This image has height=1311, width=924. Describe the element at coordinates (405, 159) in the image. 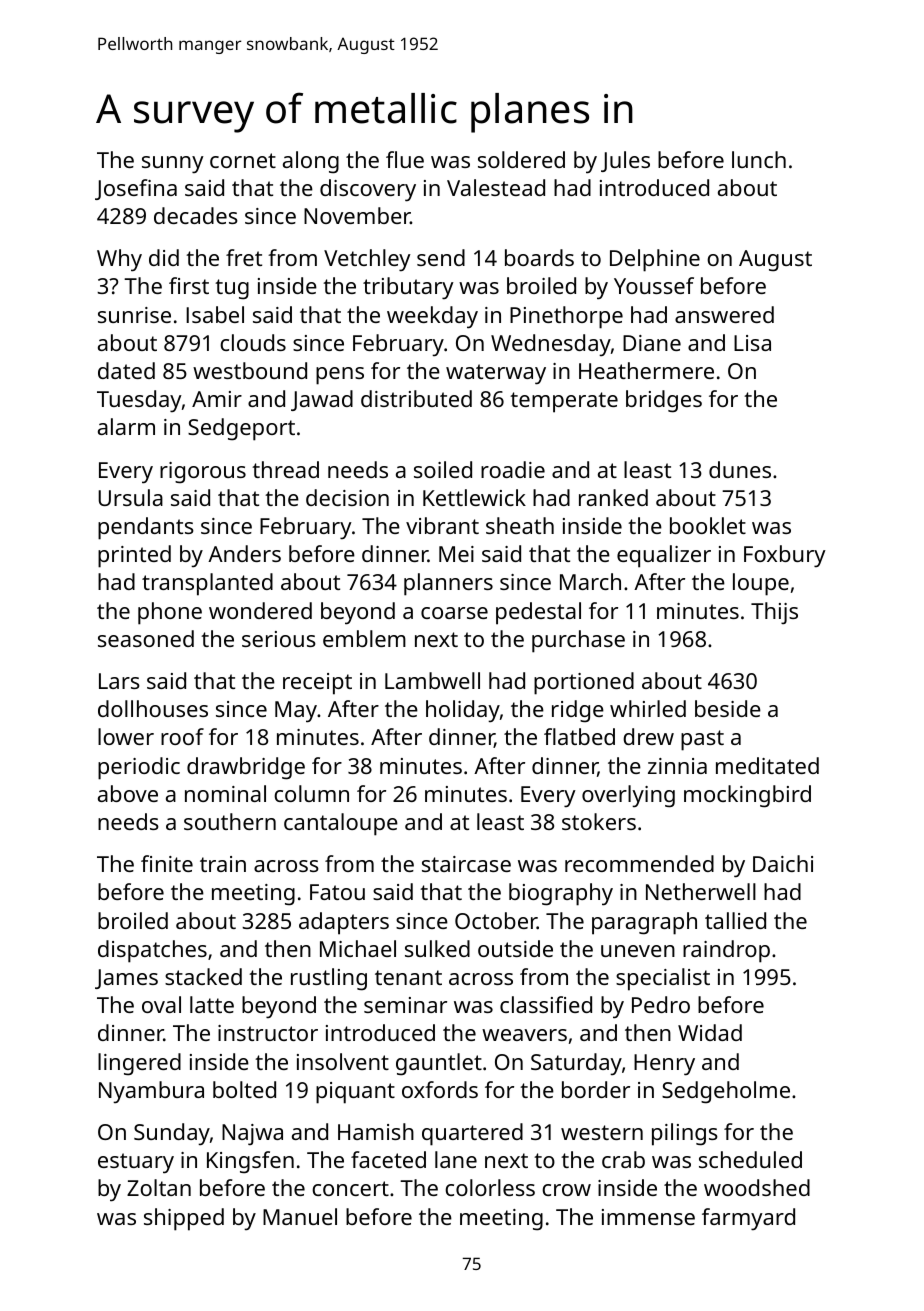

I see `flue` at that location.
